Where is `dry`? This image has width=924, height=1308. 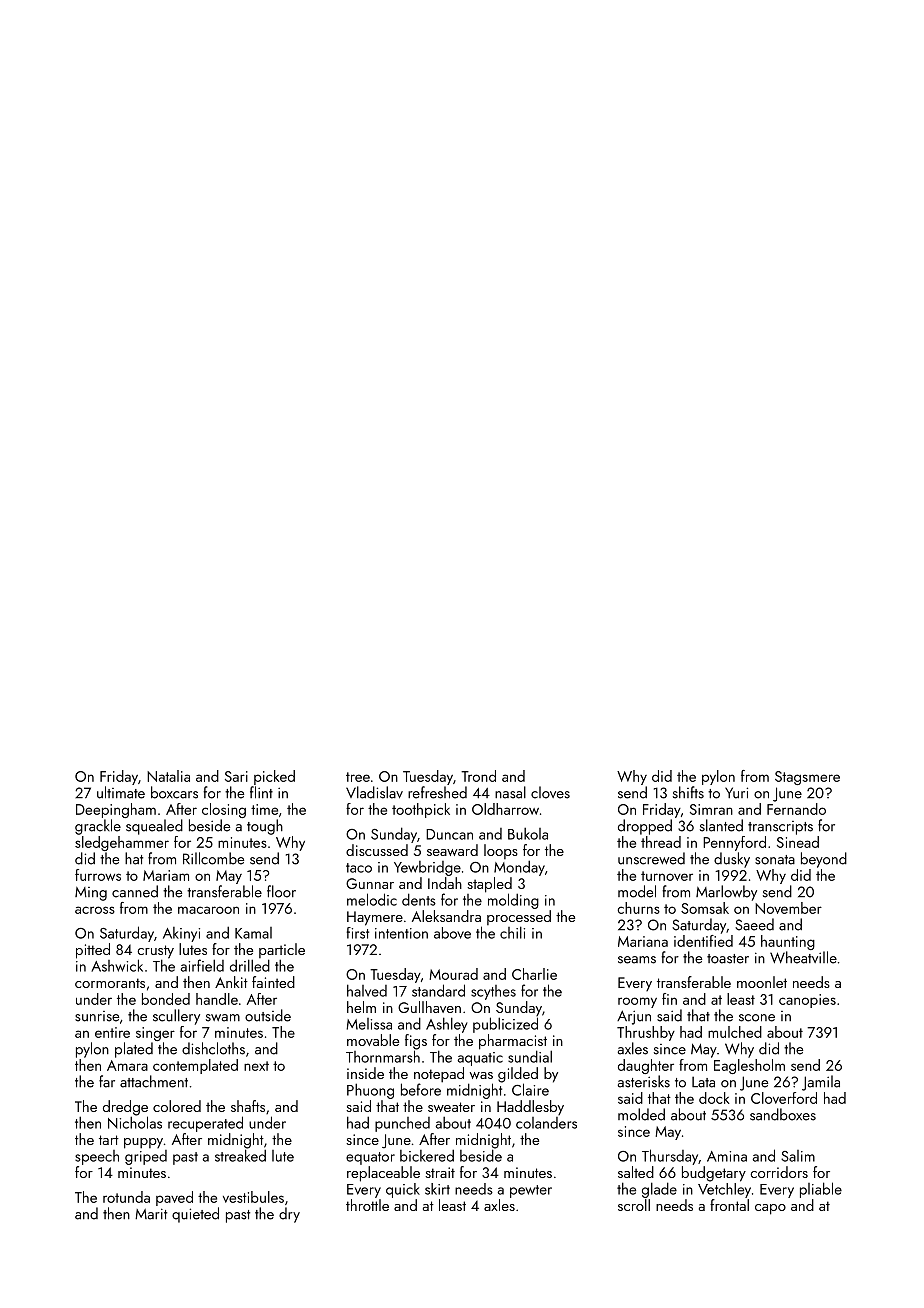 dry is located at coordinates (289, 1215).
